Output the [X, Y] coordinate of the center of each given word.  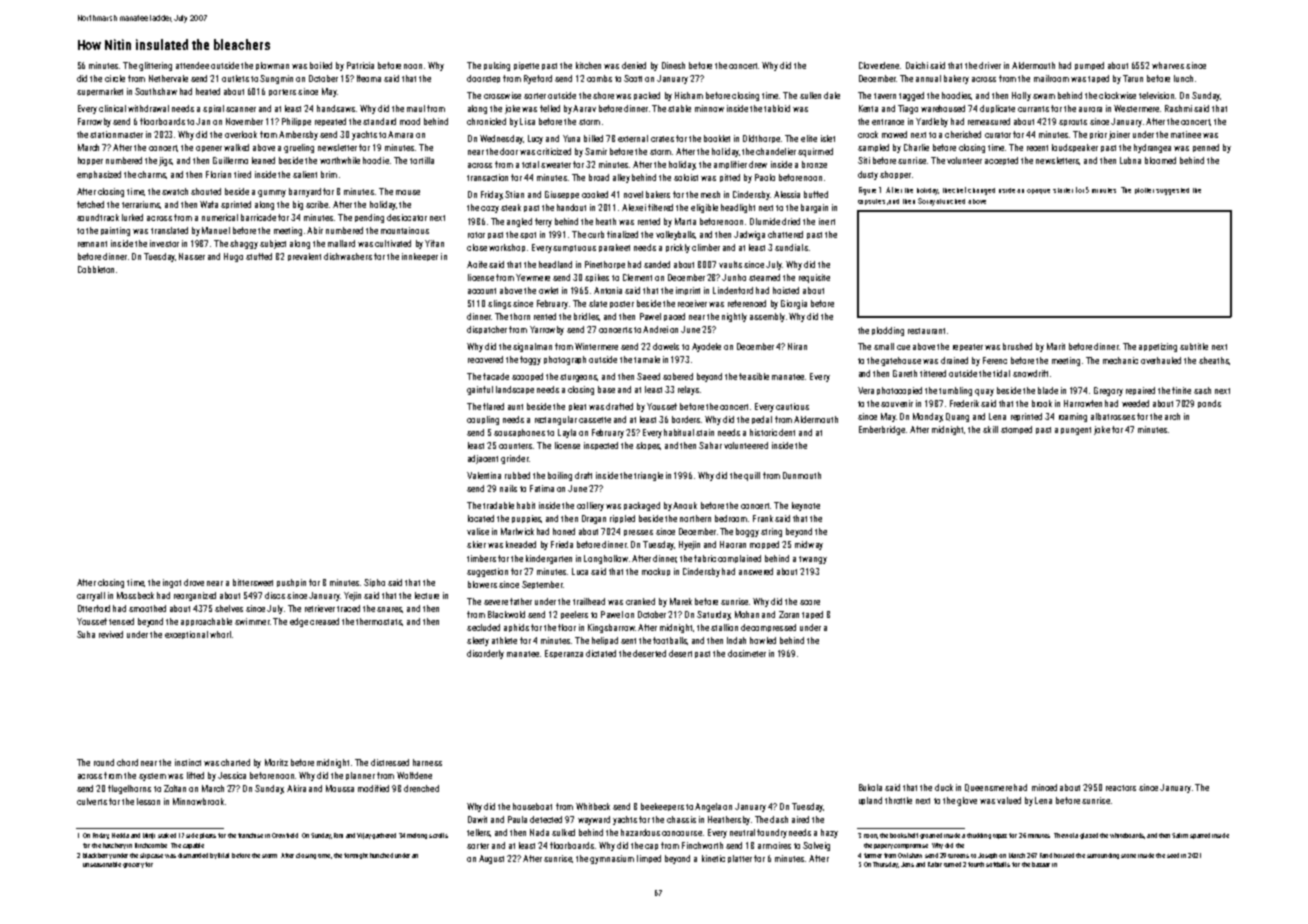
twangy [813, 560]
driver [990, 65]
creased [324, 621]
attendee [192, 65]
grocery [133, 865]
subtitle [1194, 346]
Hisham [689, 95]
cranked [640, 601]
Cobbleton [96, 269]
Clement [637, 277]
